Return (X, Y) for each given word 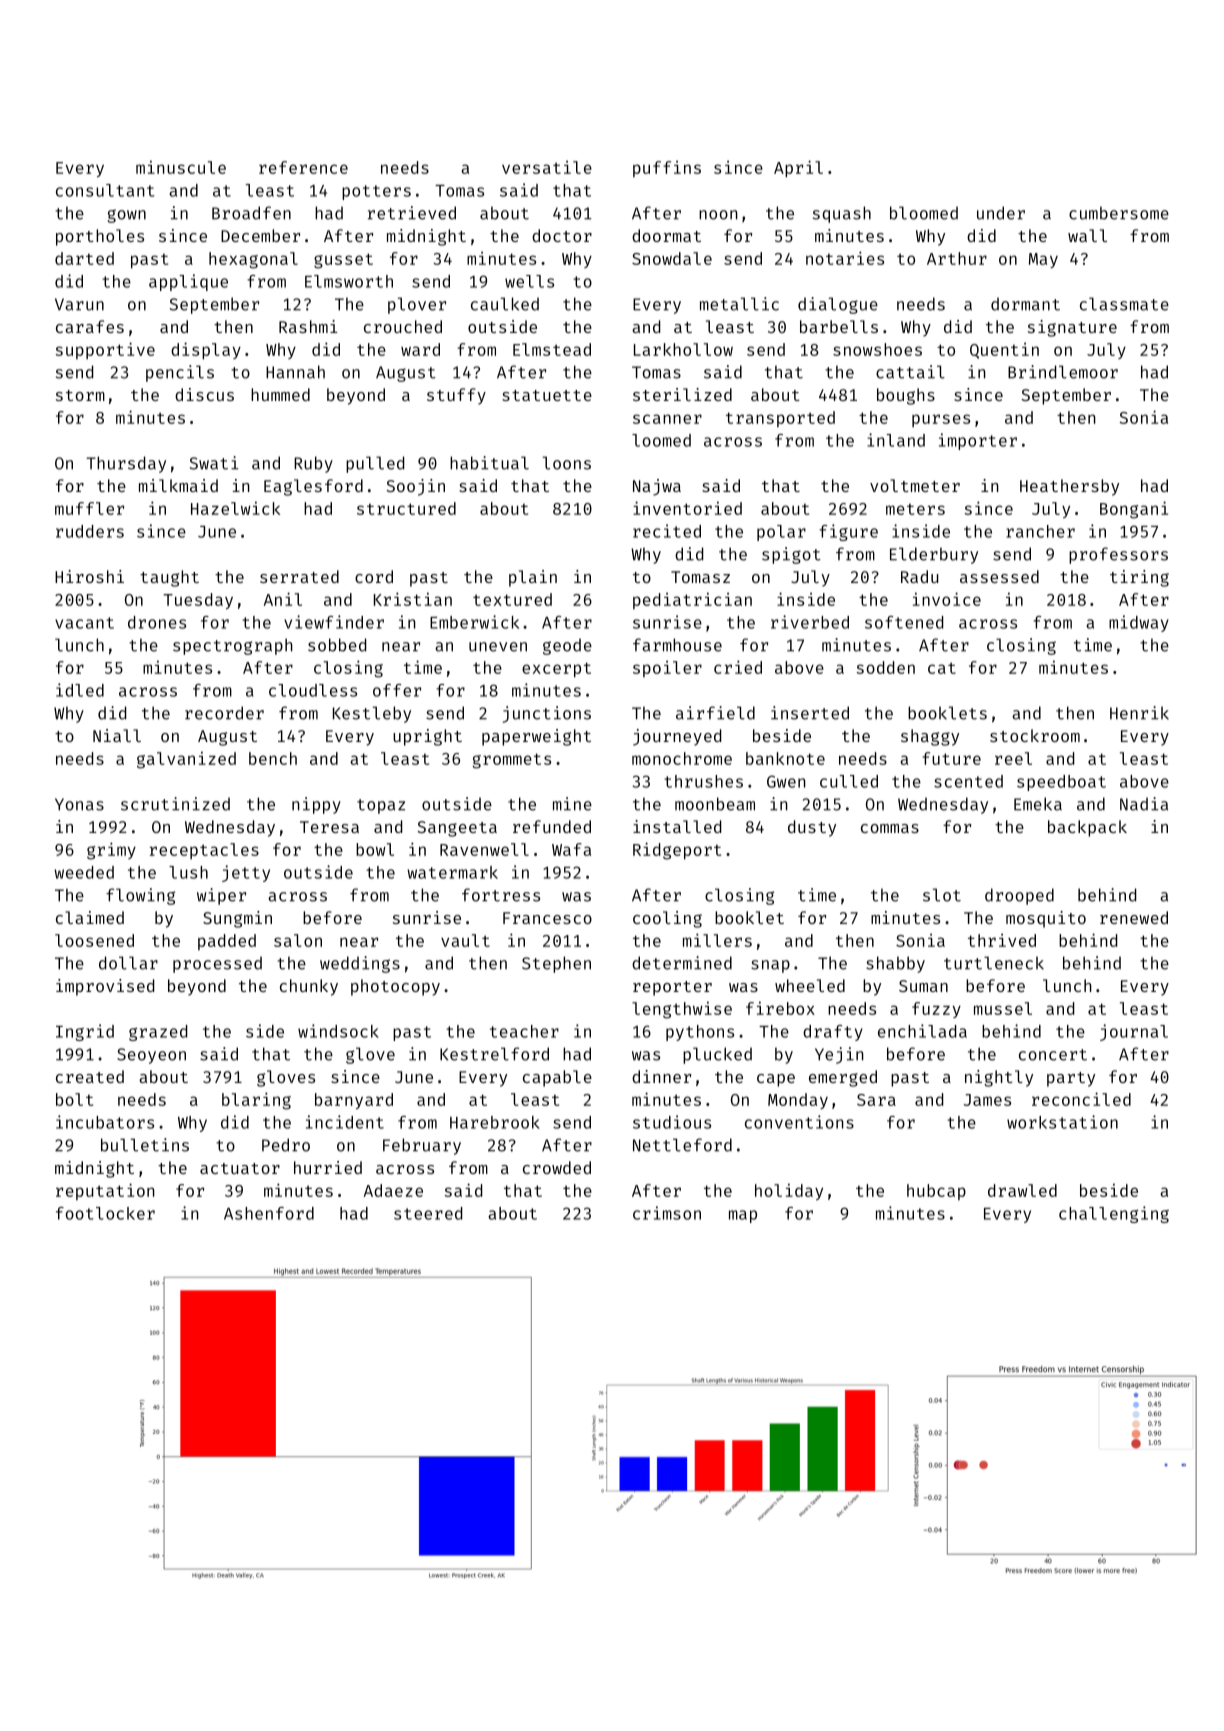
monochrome (682, 758)
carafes (90, 326)
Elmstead (552, 349)
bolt (74, 1099)
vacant (84, 623)
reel (1013, 758)
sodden (886, 667)
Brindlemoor (1063, 372)
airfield (715, 713)
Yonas (79, 804)
